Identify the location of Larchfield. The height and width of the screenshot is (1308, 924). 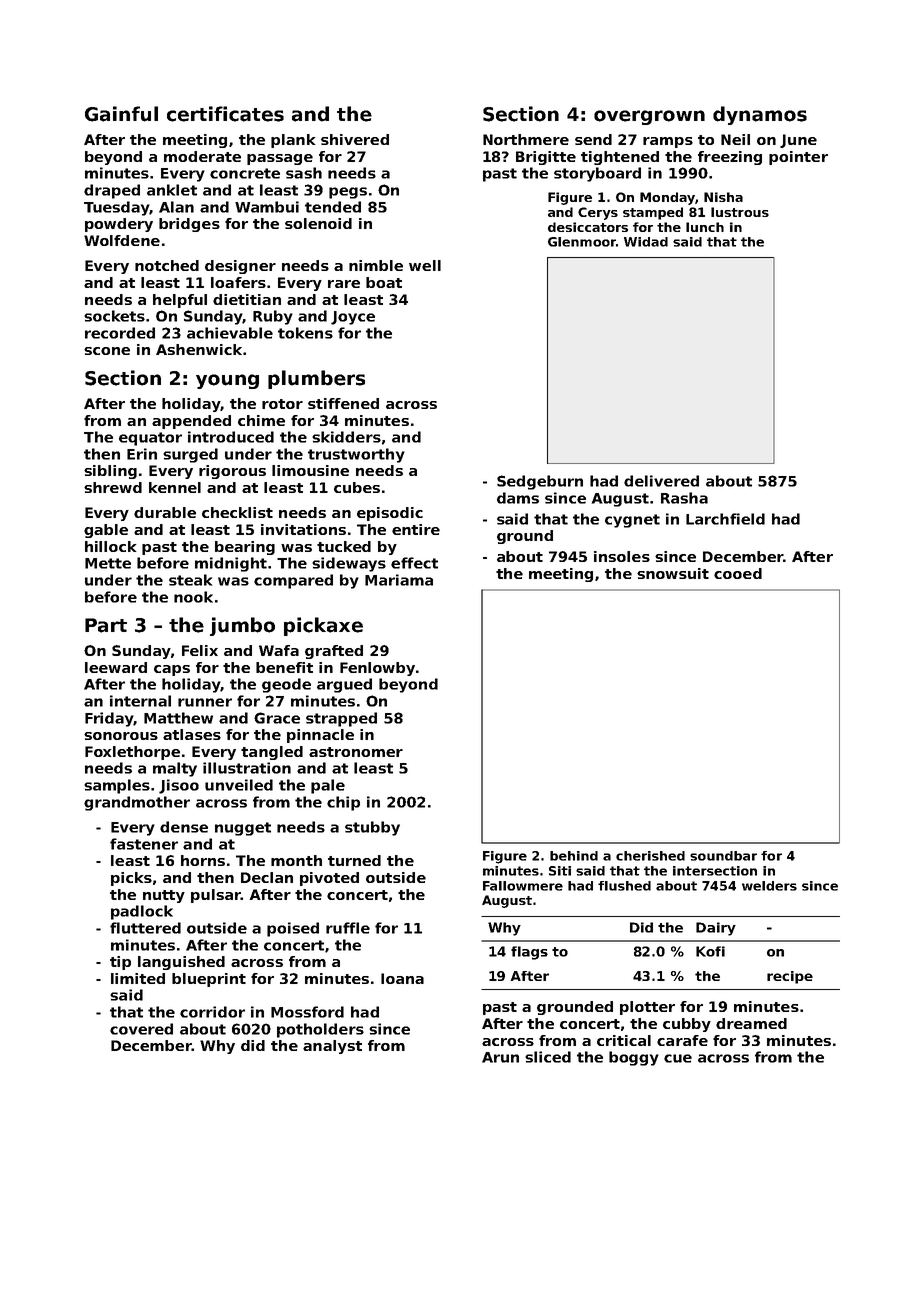
(725, 519).
